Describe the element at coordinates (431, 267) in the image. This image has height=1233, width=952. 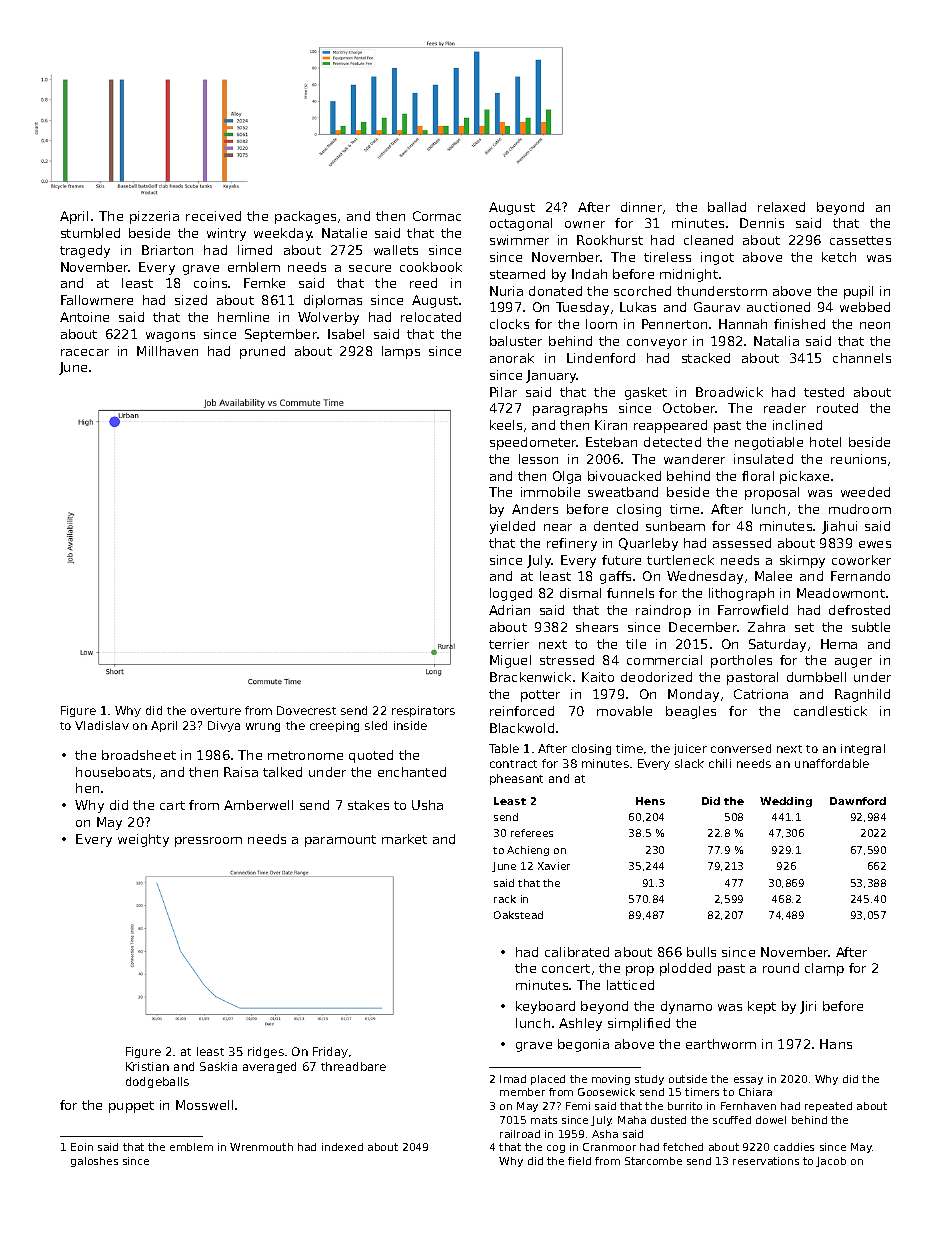
I see `cookbook` at that location.
